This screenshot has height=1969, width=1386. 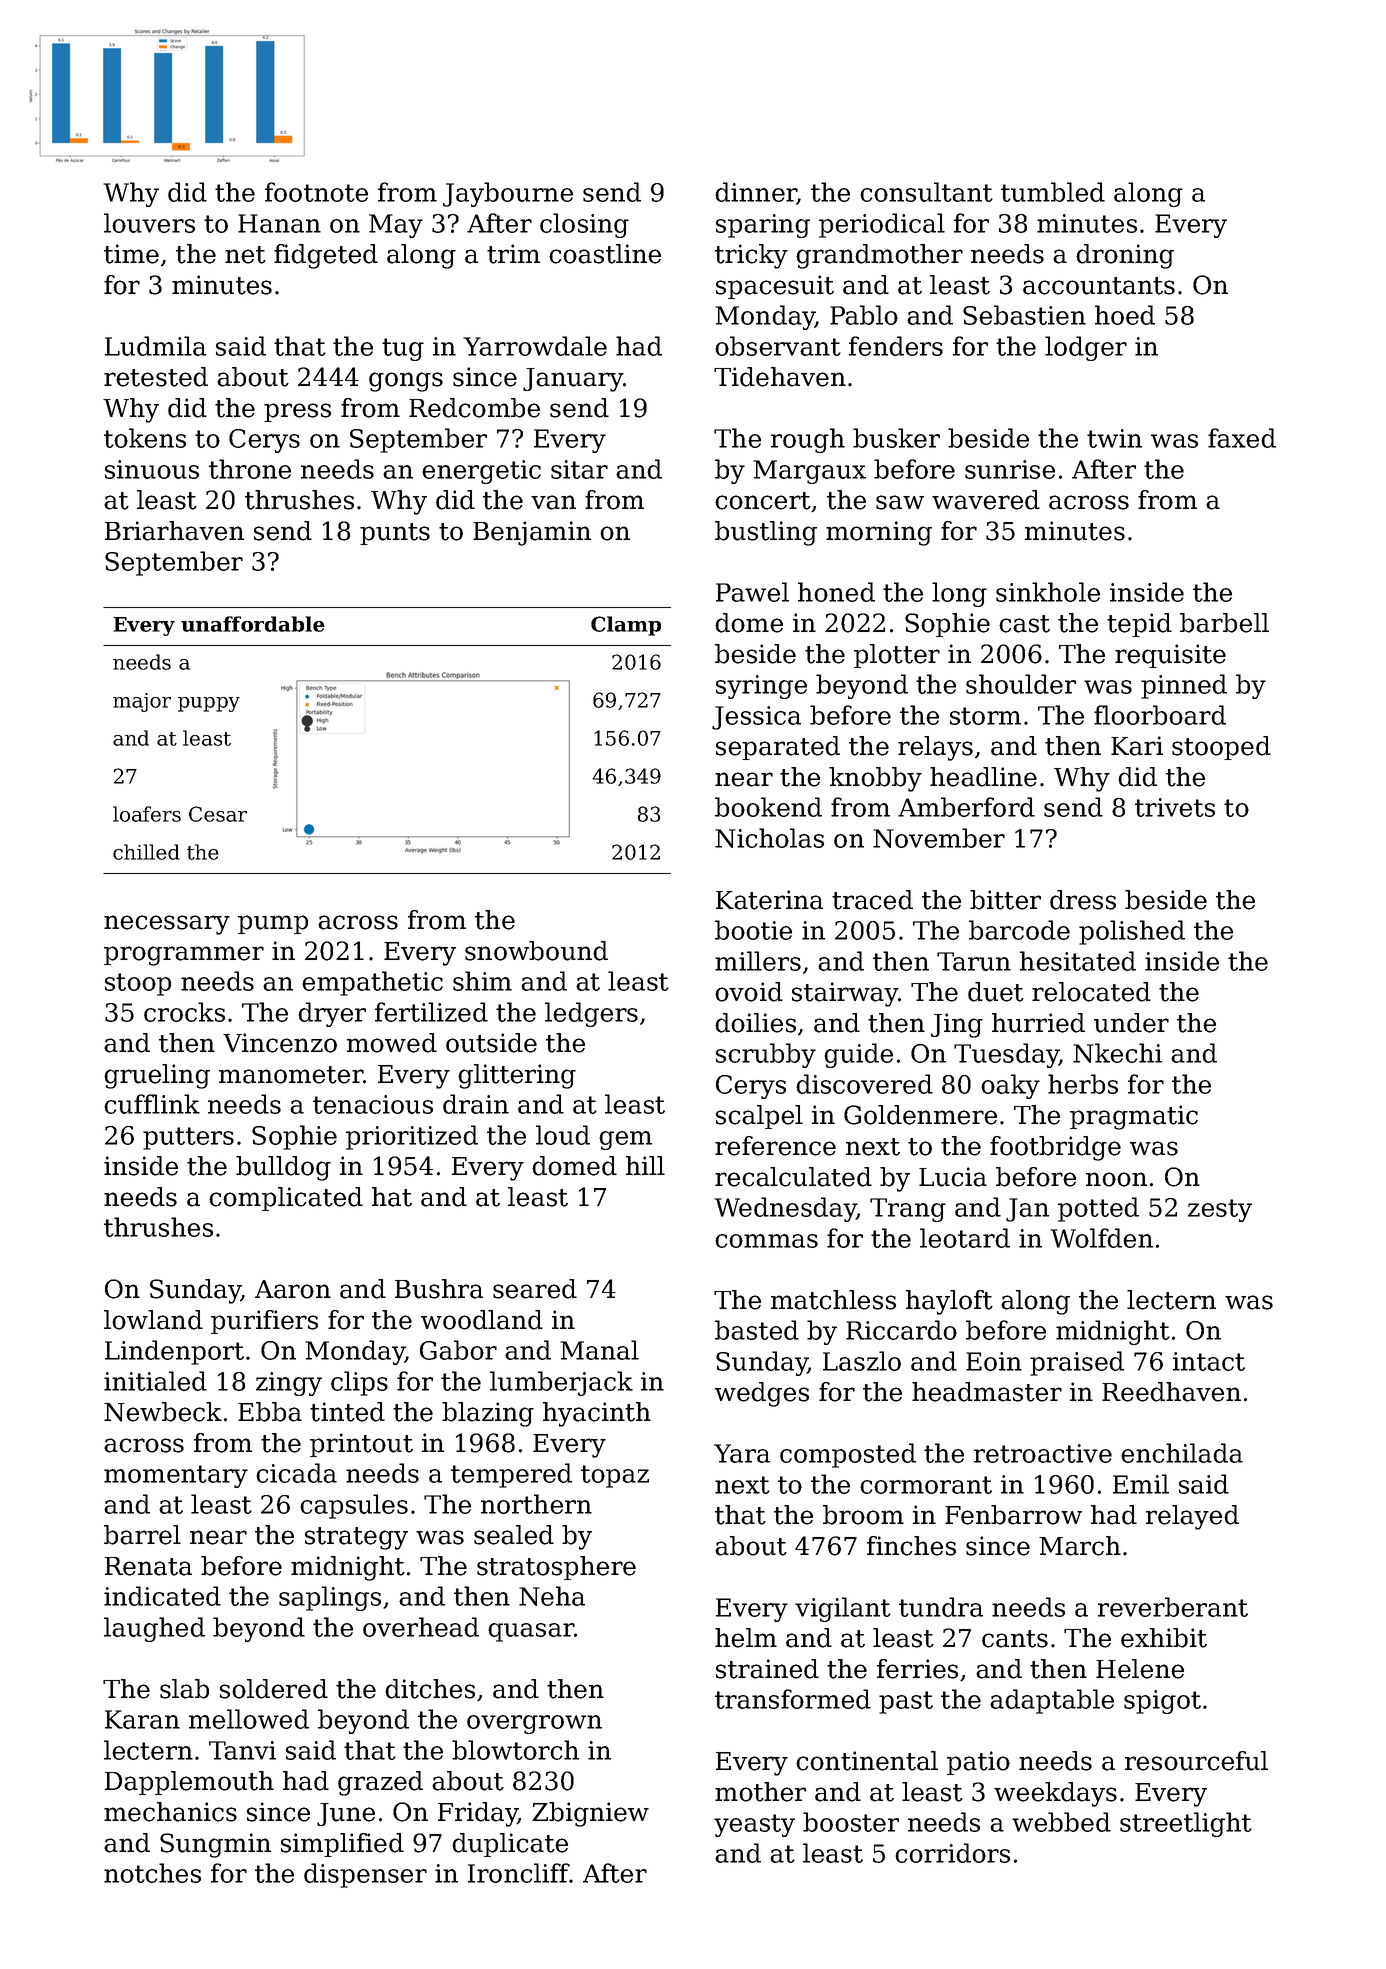 What do you see at coordinates (296, 1473) in the screenshot?
I see `cicada` at bounding box center [296, 1473].
